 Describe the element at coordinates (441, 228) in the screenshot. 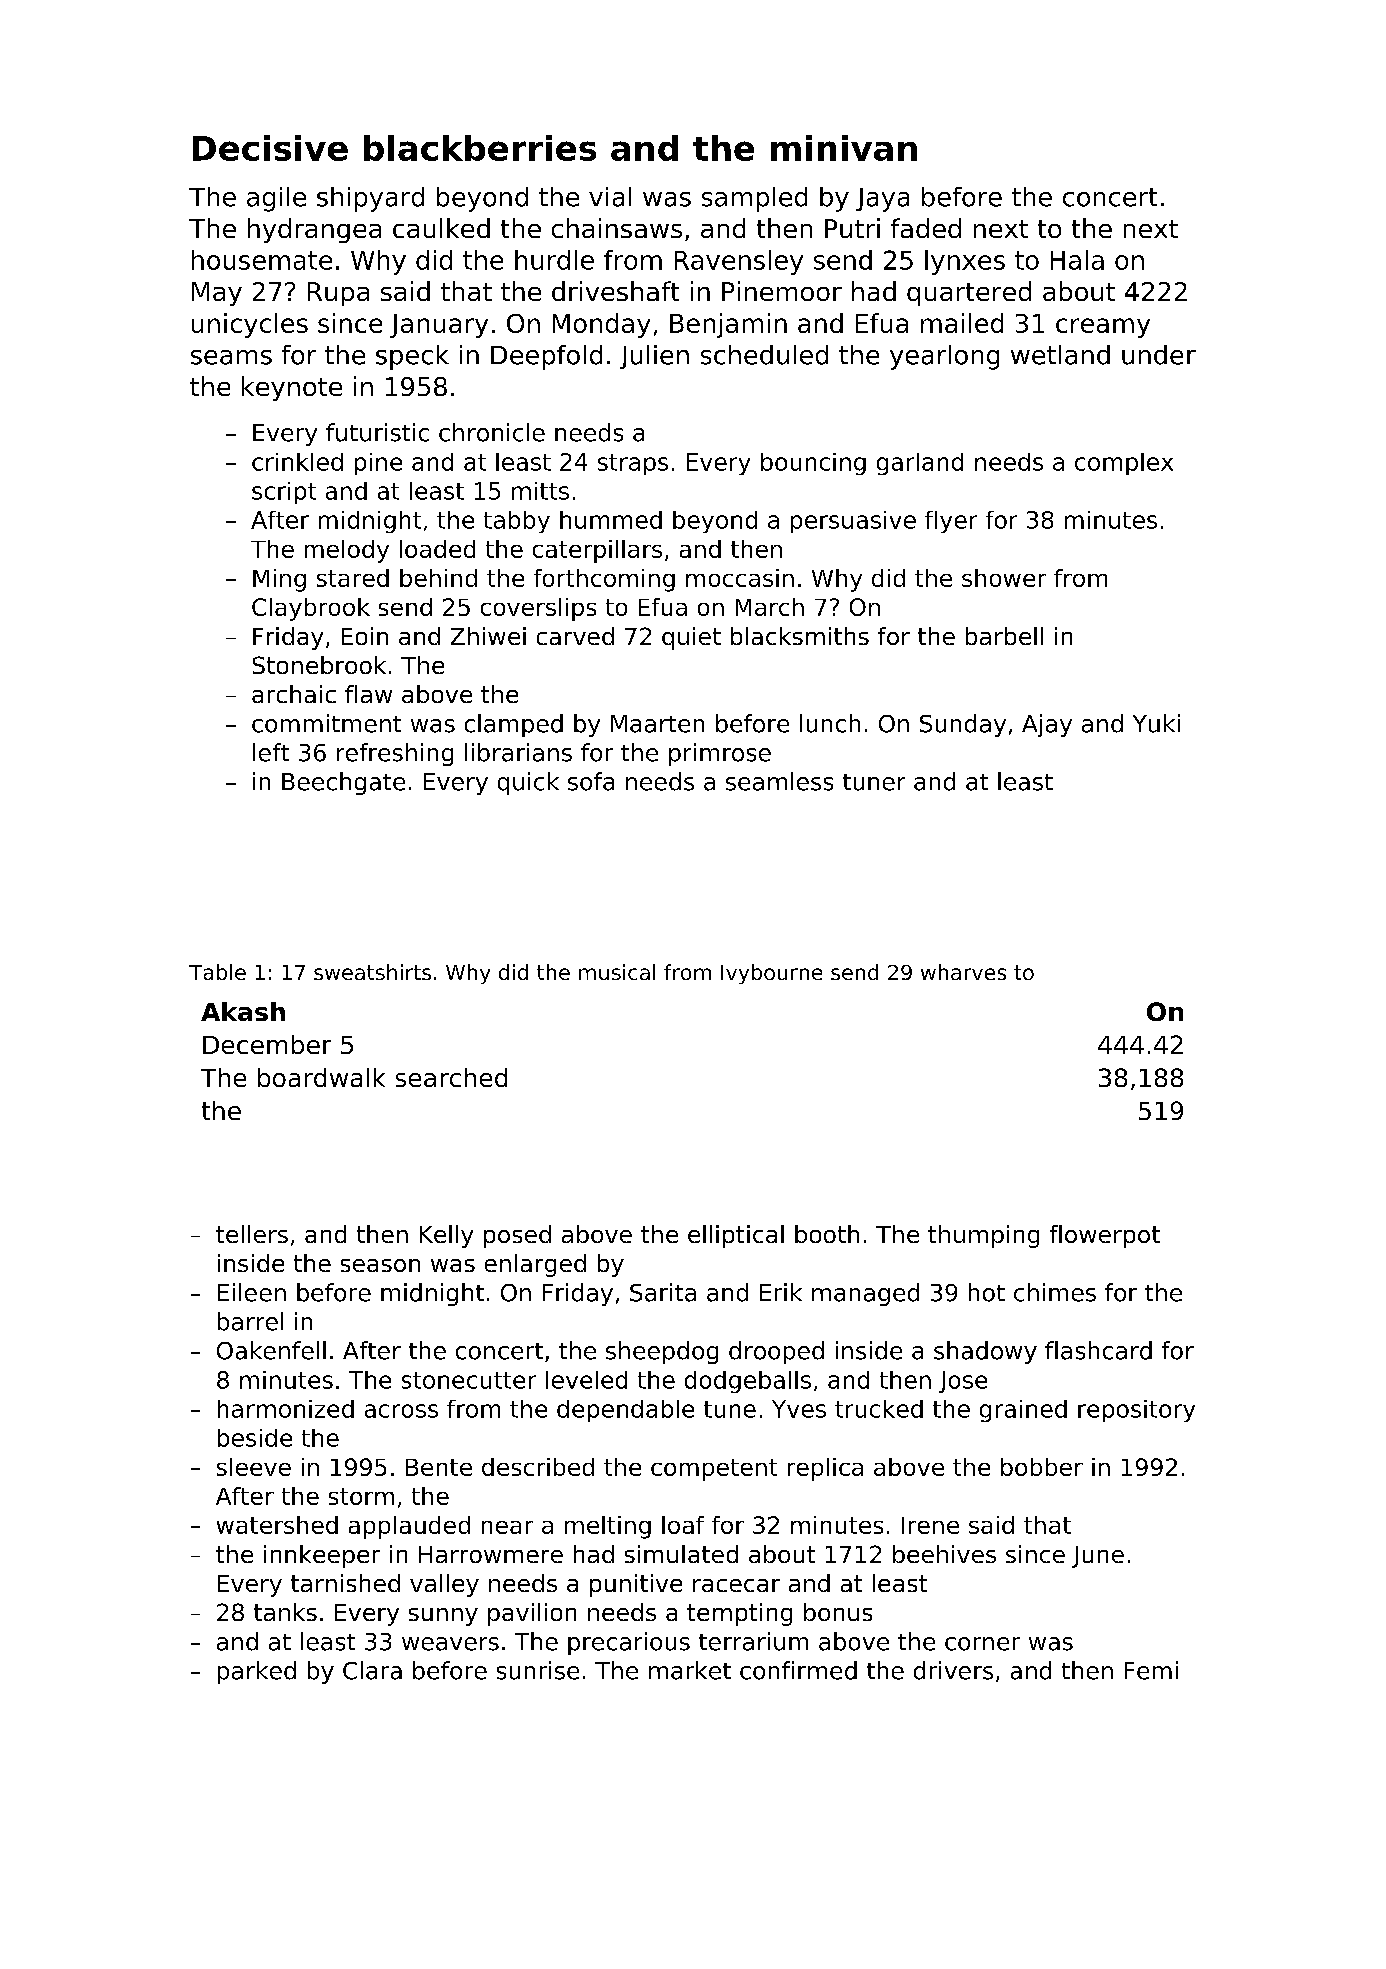

I see `caulked` at that location.
